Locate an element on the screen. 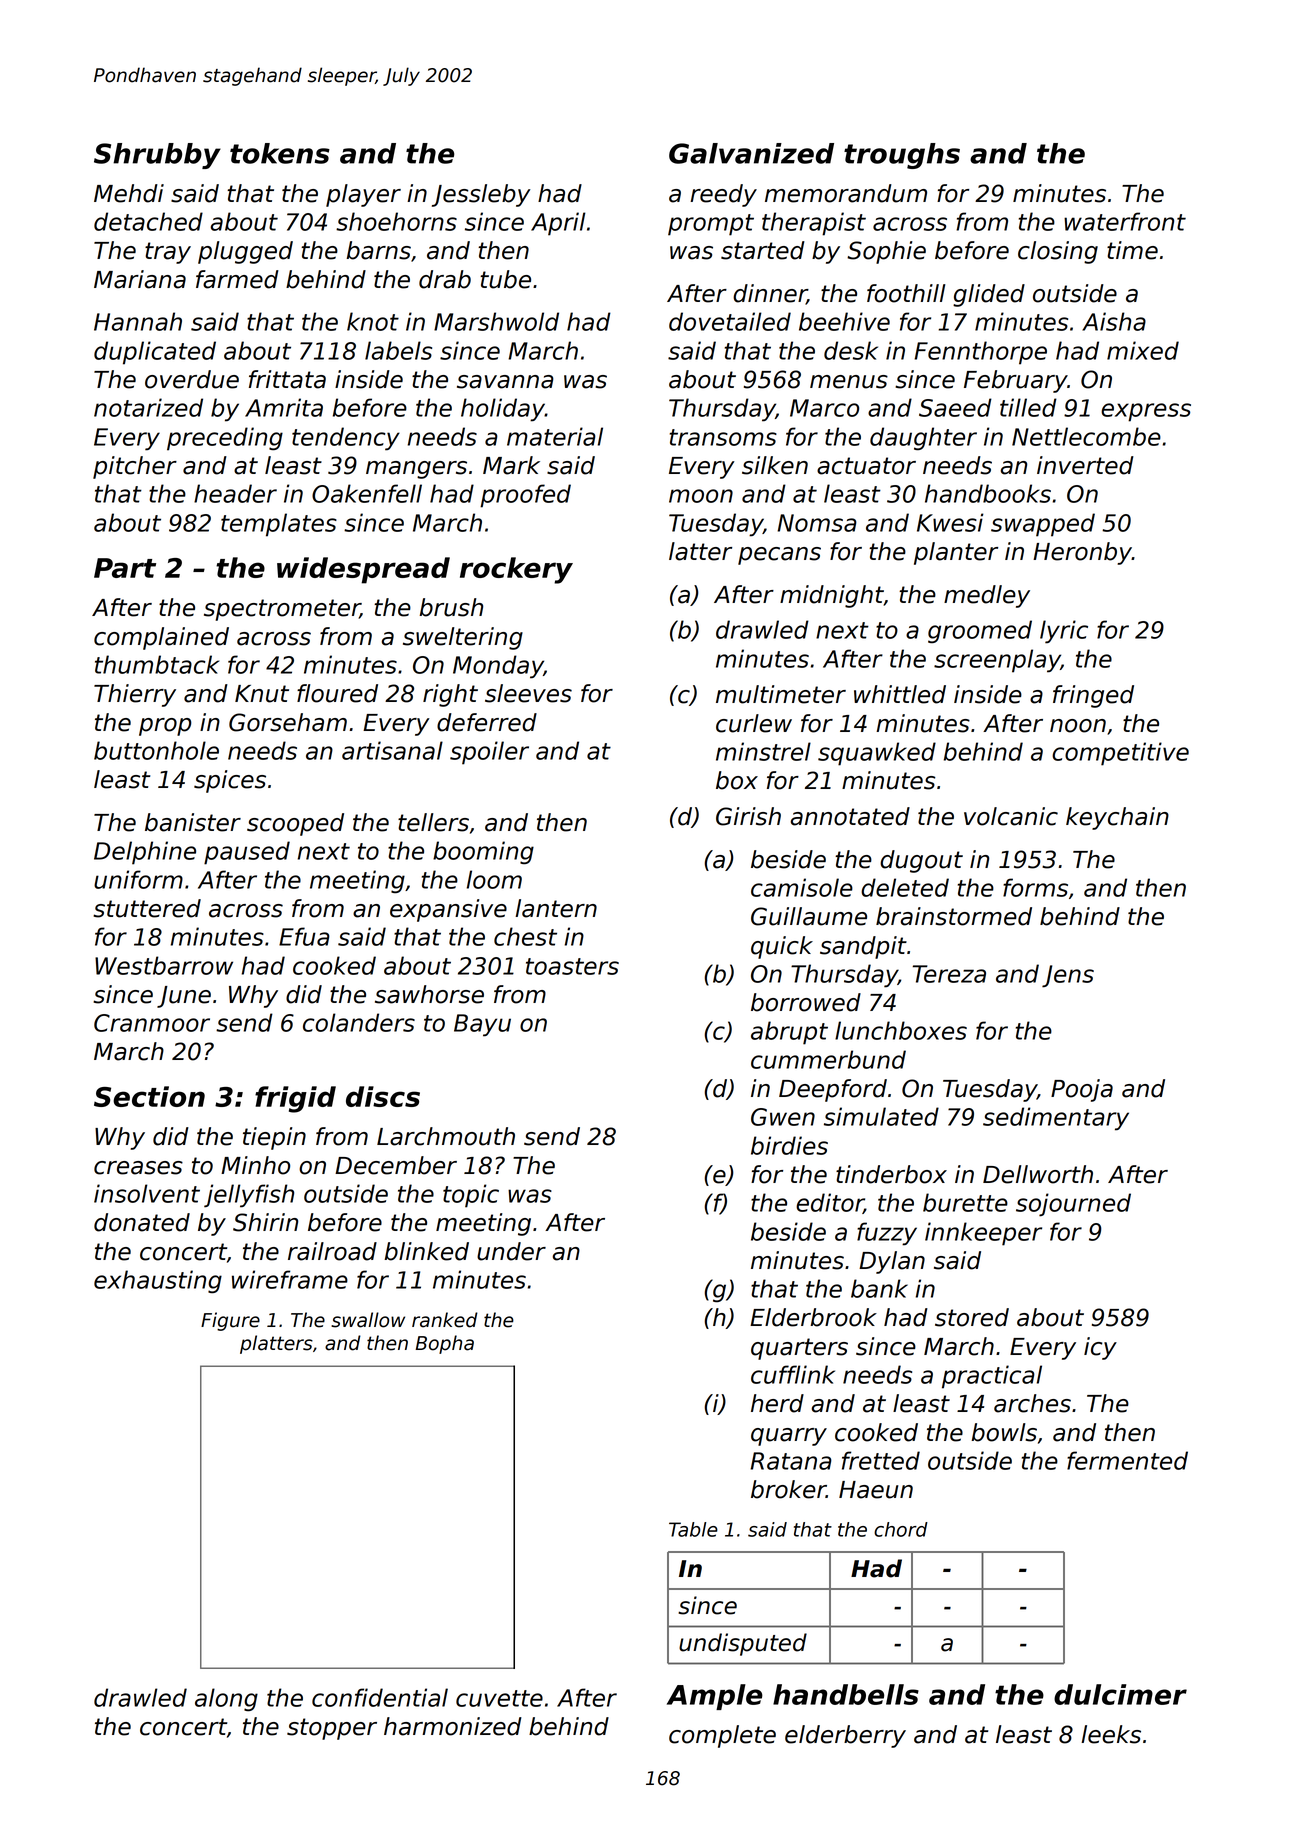  chord is located at coordinates (901, 1529).
